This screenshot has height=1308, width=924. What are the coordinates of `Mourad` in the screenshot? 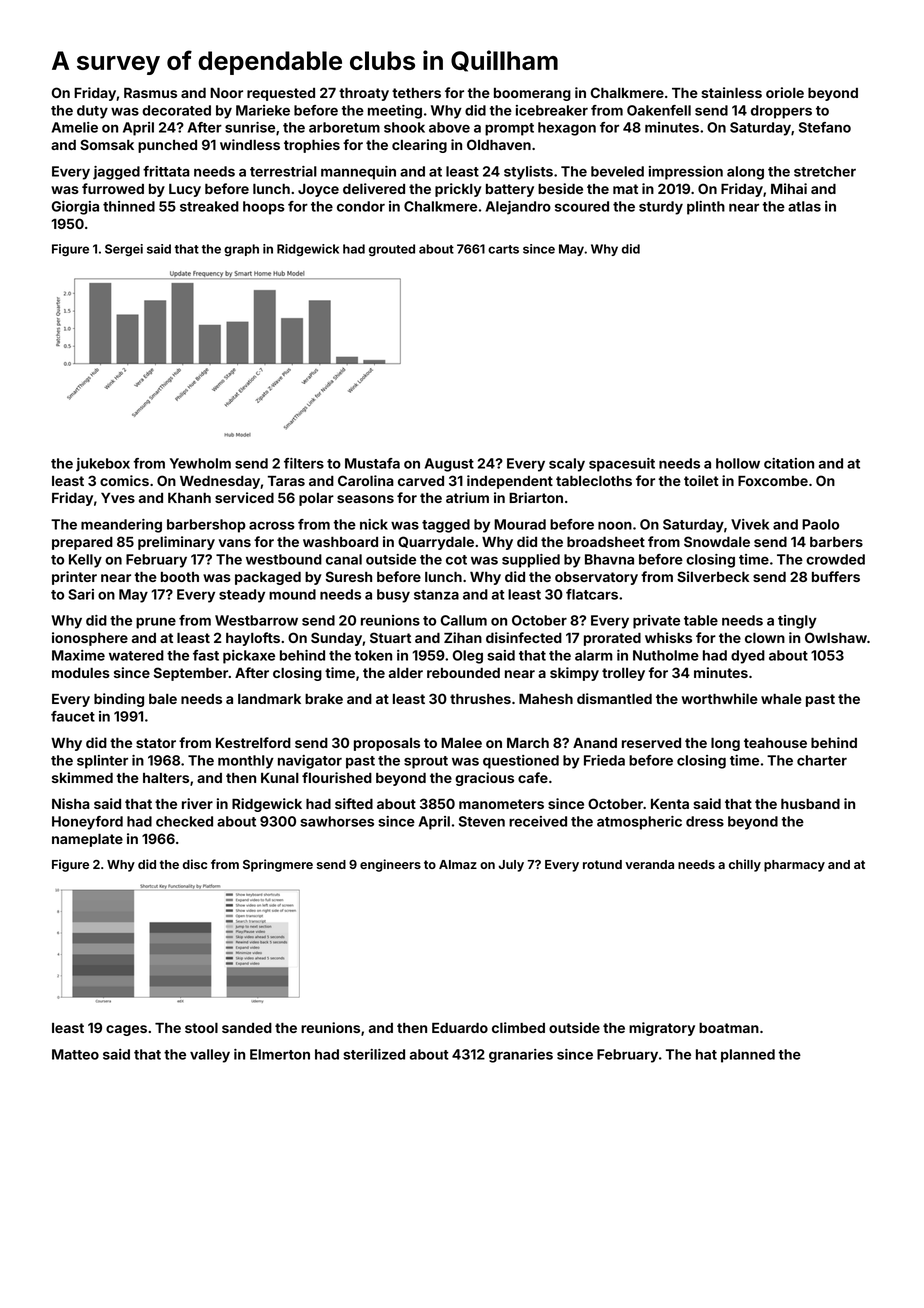 It's located at (520, 524).
